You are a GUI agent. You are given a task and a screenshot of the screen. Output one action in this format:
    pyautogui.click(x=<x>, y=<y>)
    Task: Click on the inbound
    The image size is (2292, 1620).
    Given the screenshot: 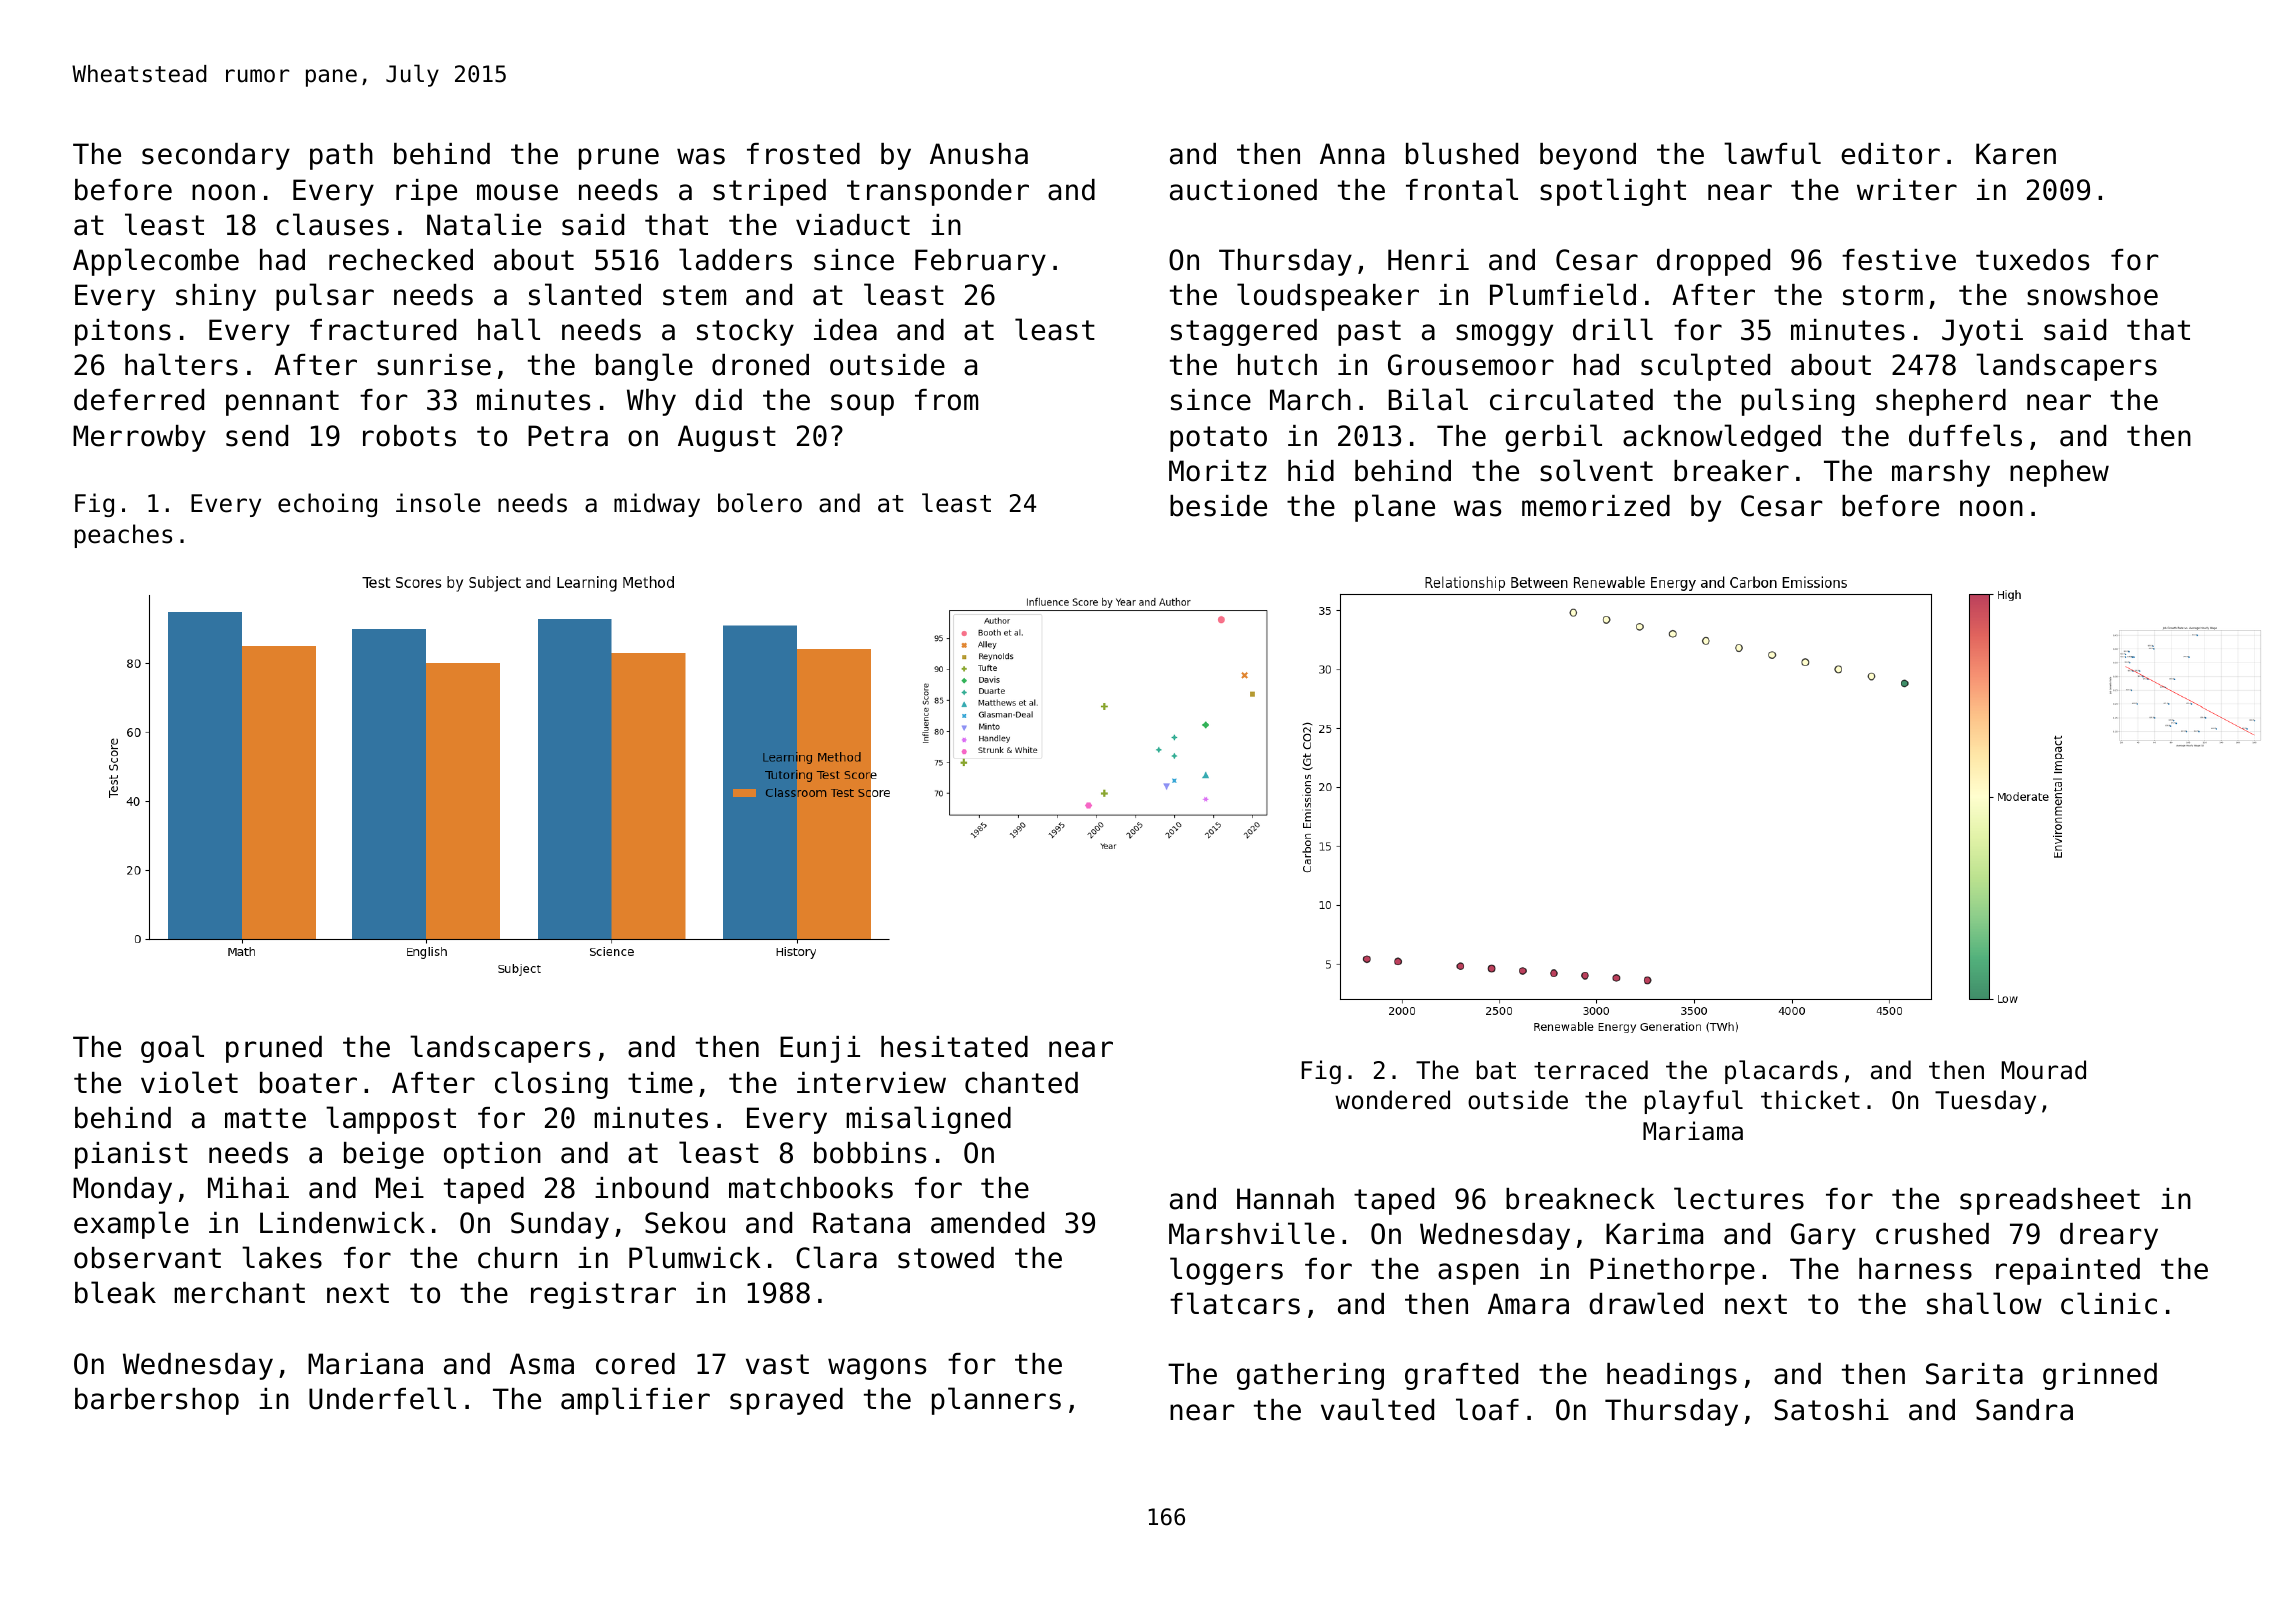 What is the action you would take?
    pyautogui.click(x=651, y=1188)
